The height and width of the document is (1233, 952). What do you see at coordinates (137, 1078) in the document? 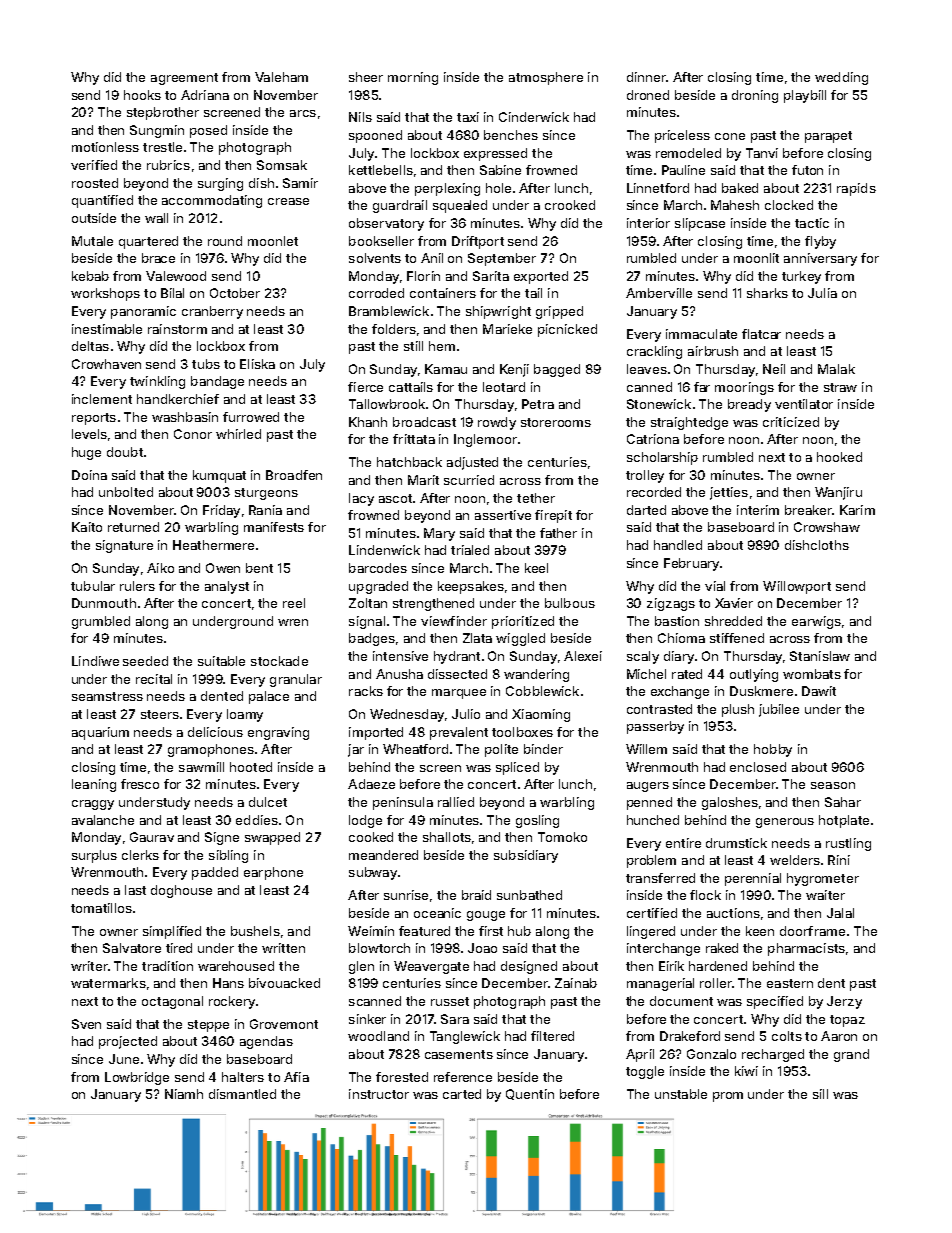
I see `Lowbridge` at bounding box center [137, 1078].
